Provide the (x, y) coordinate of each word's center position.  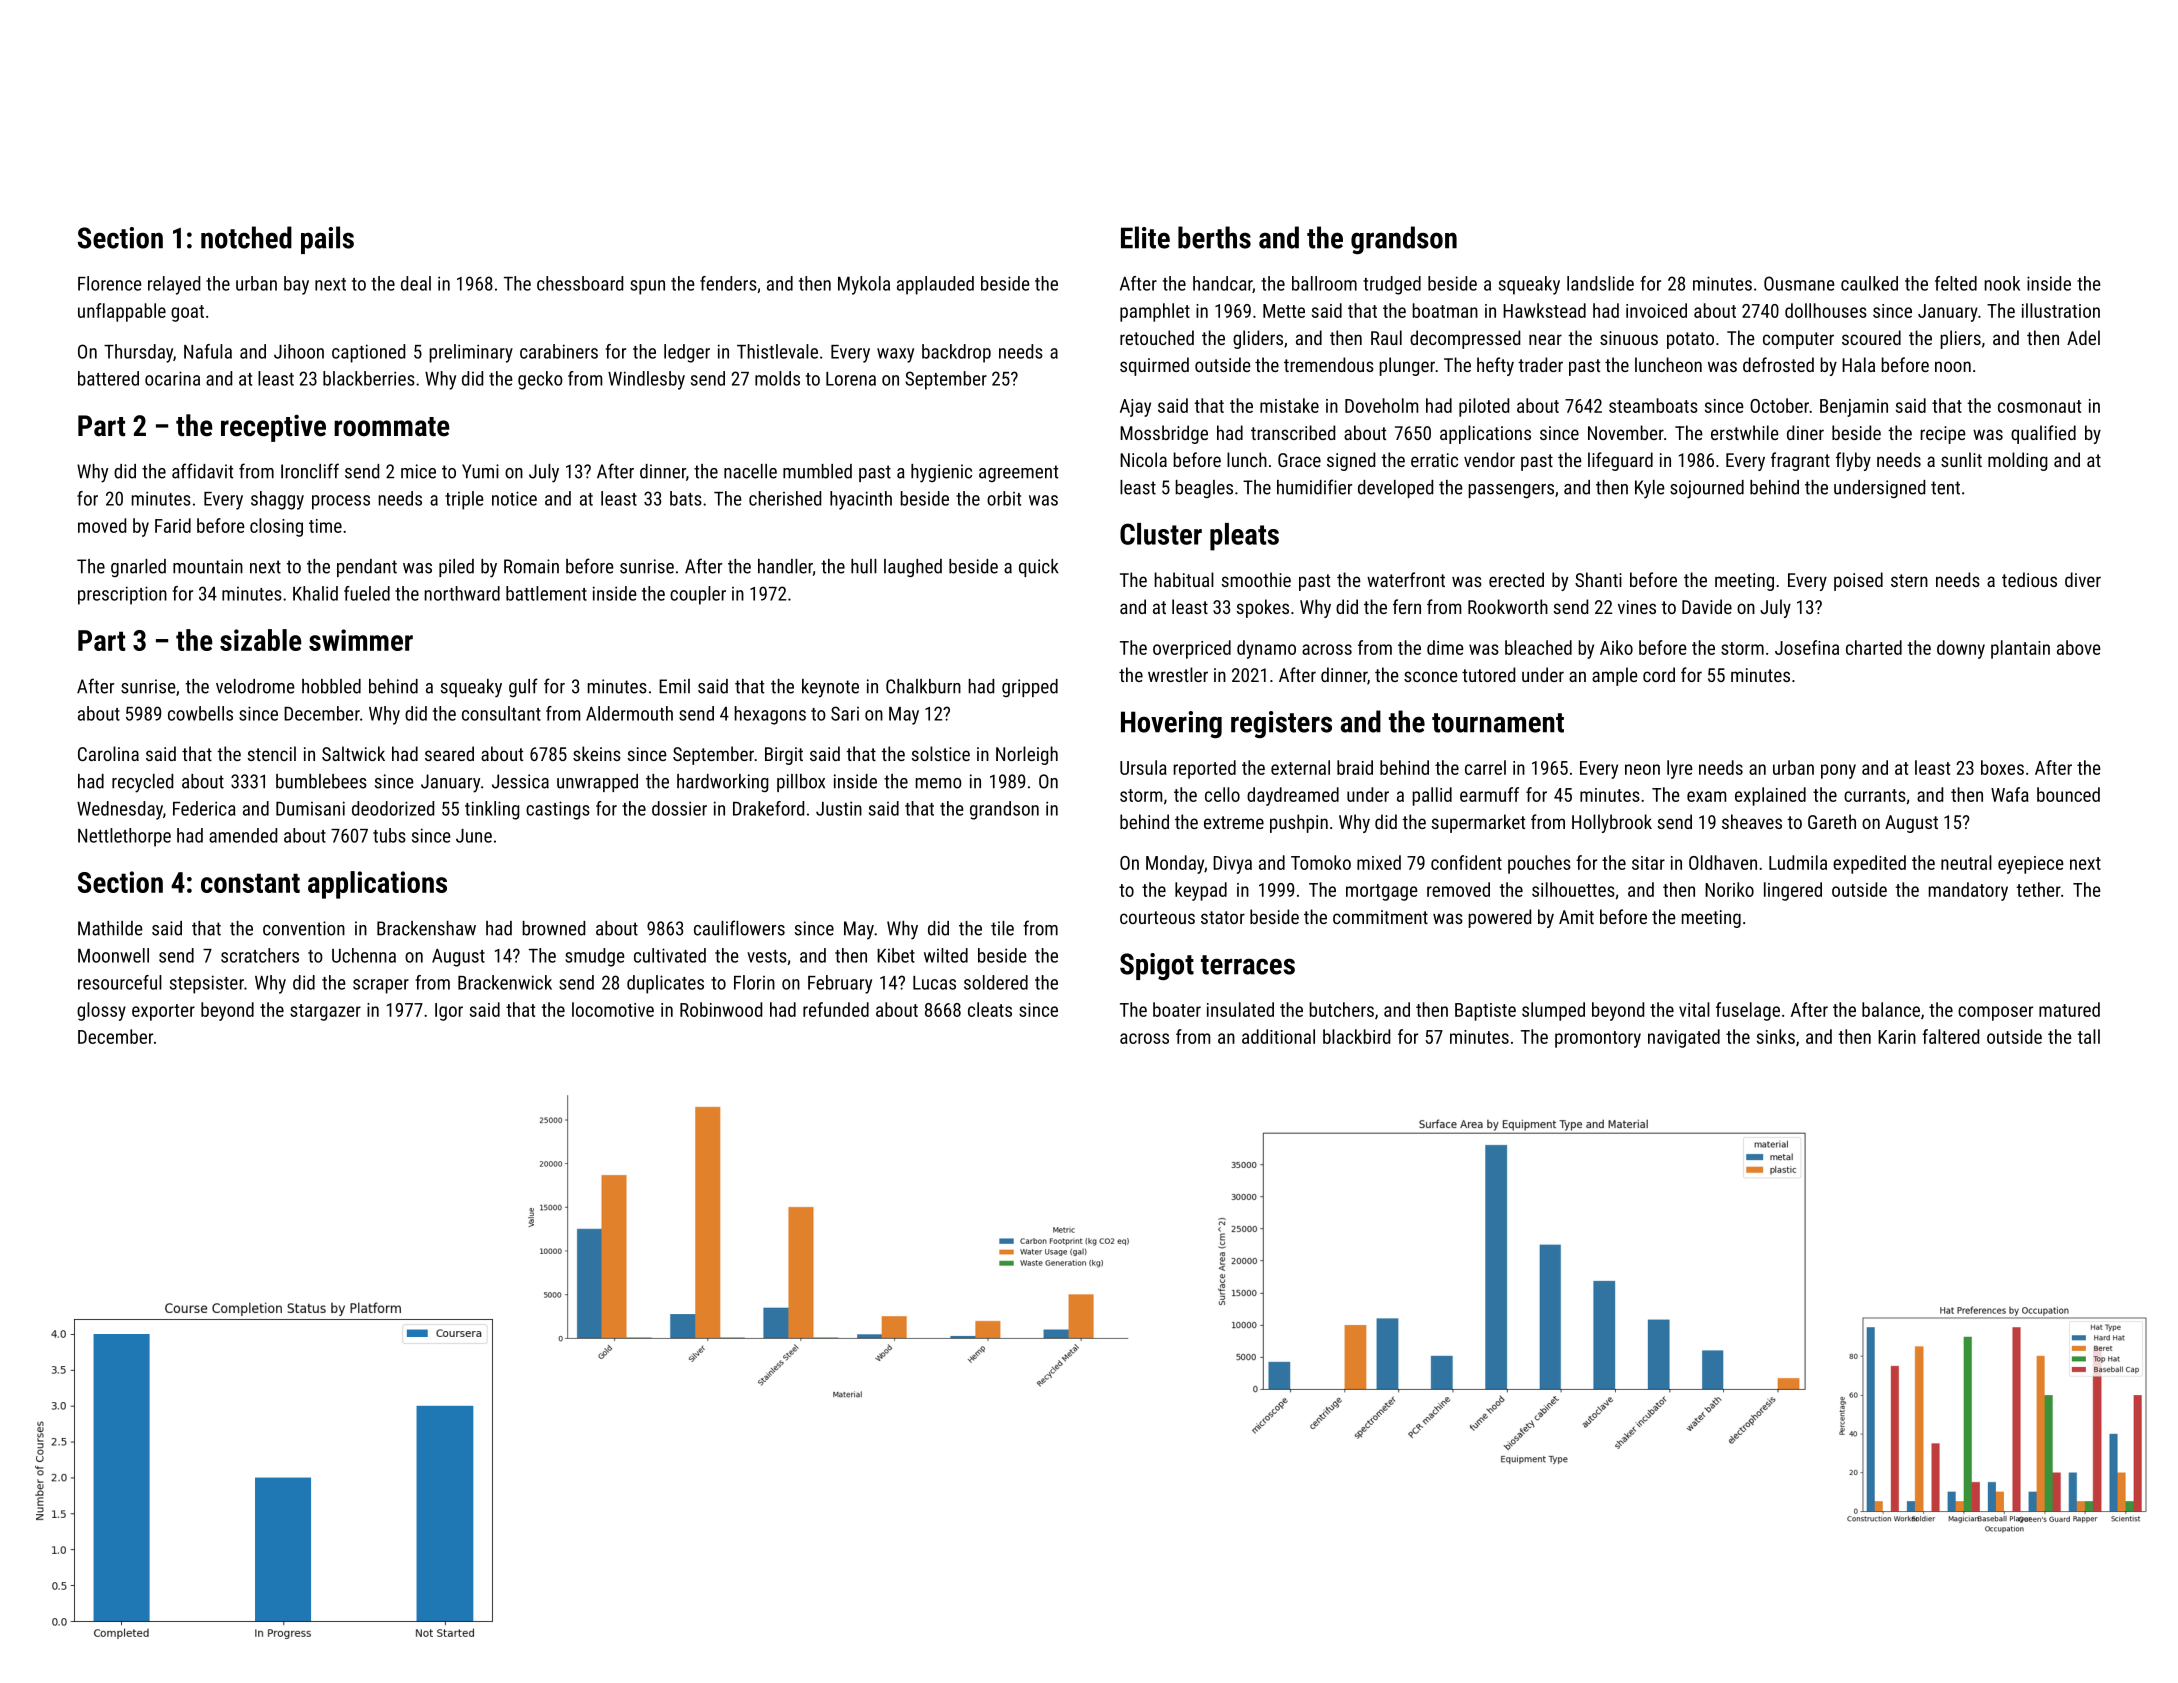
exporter (163, 1012)
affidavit (202, 471)
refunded (836, 1009)
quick (1039, 568)
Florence (110, 283)
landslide (1600, 283)
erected (1516, 579)
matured (2069, 1009)
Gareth (1832, 821)
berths (1214, 237)
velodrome (255, 686)
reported (1204, 769)
